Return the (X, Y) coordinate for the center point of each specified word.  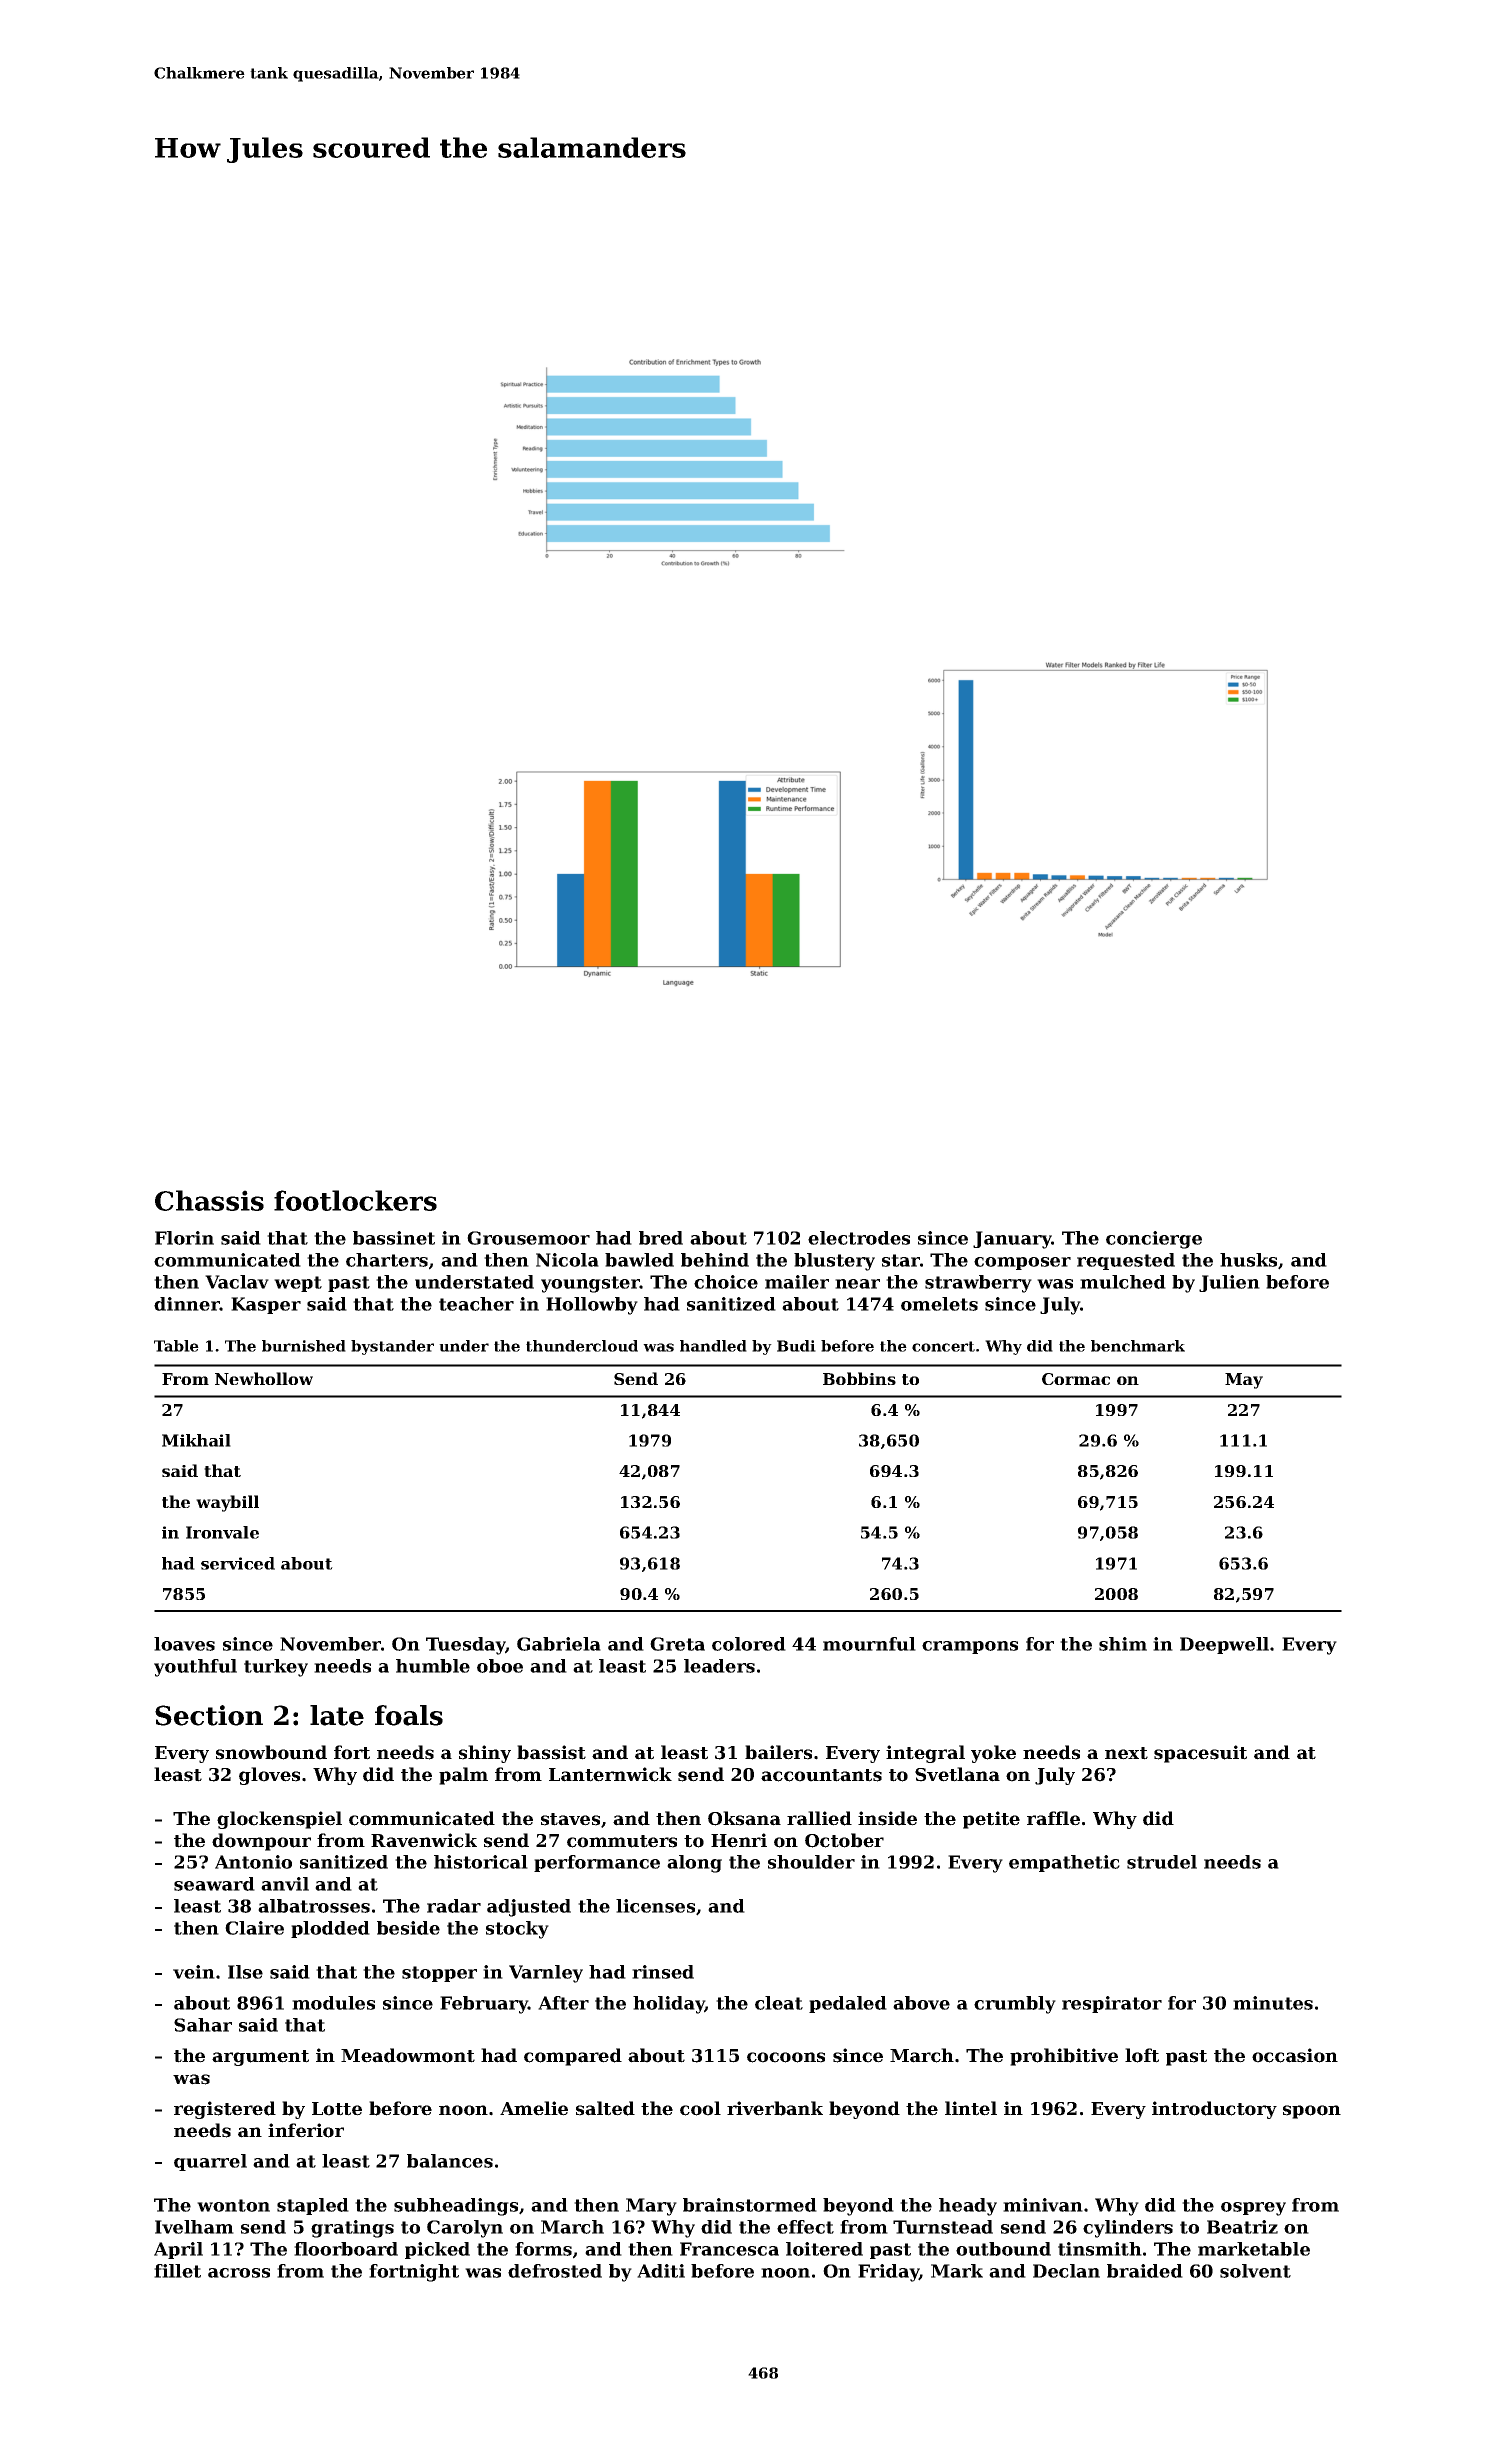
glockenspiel (279, 1820)
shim (1123, 1644)
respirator (1112, 2004)
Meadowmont (408, 2055)
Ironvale (222, 1532)
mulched (1123, 1282)
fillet (177, 2271)
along (694, 1864)
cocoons (786, 2057)
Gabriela (559, 1644)
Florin (184, 1238)
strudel (1162, 1862)
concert (943, 1346)
